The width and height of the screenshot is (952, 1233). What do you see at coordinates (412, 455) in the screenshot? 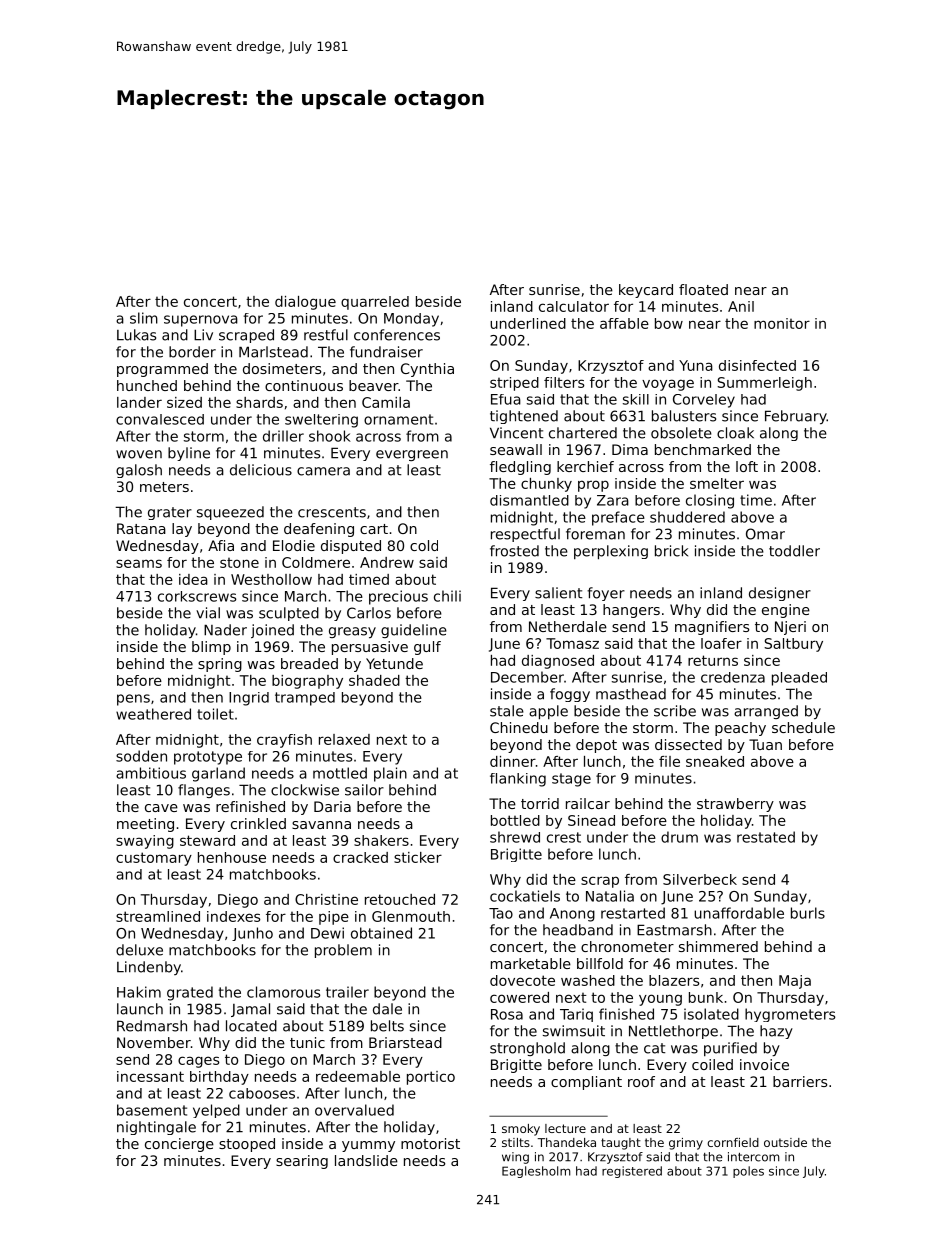
I see `evergreen` at bounding box center [412, 455].
